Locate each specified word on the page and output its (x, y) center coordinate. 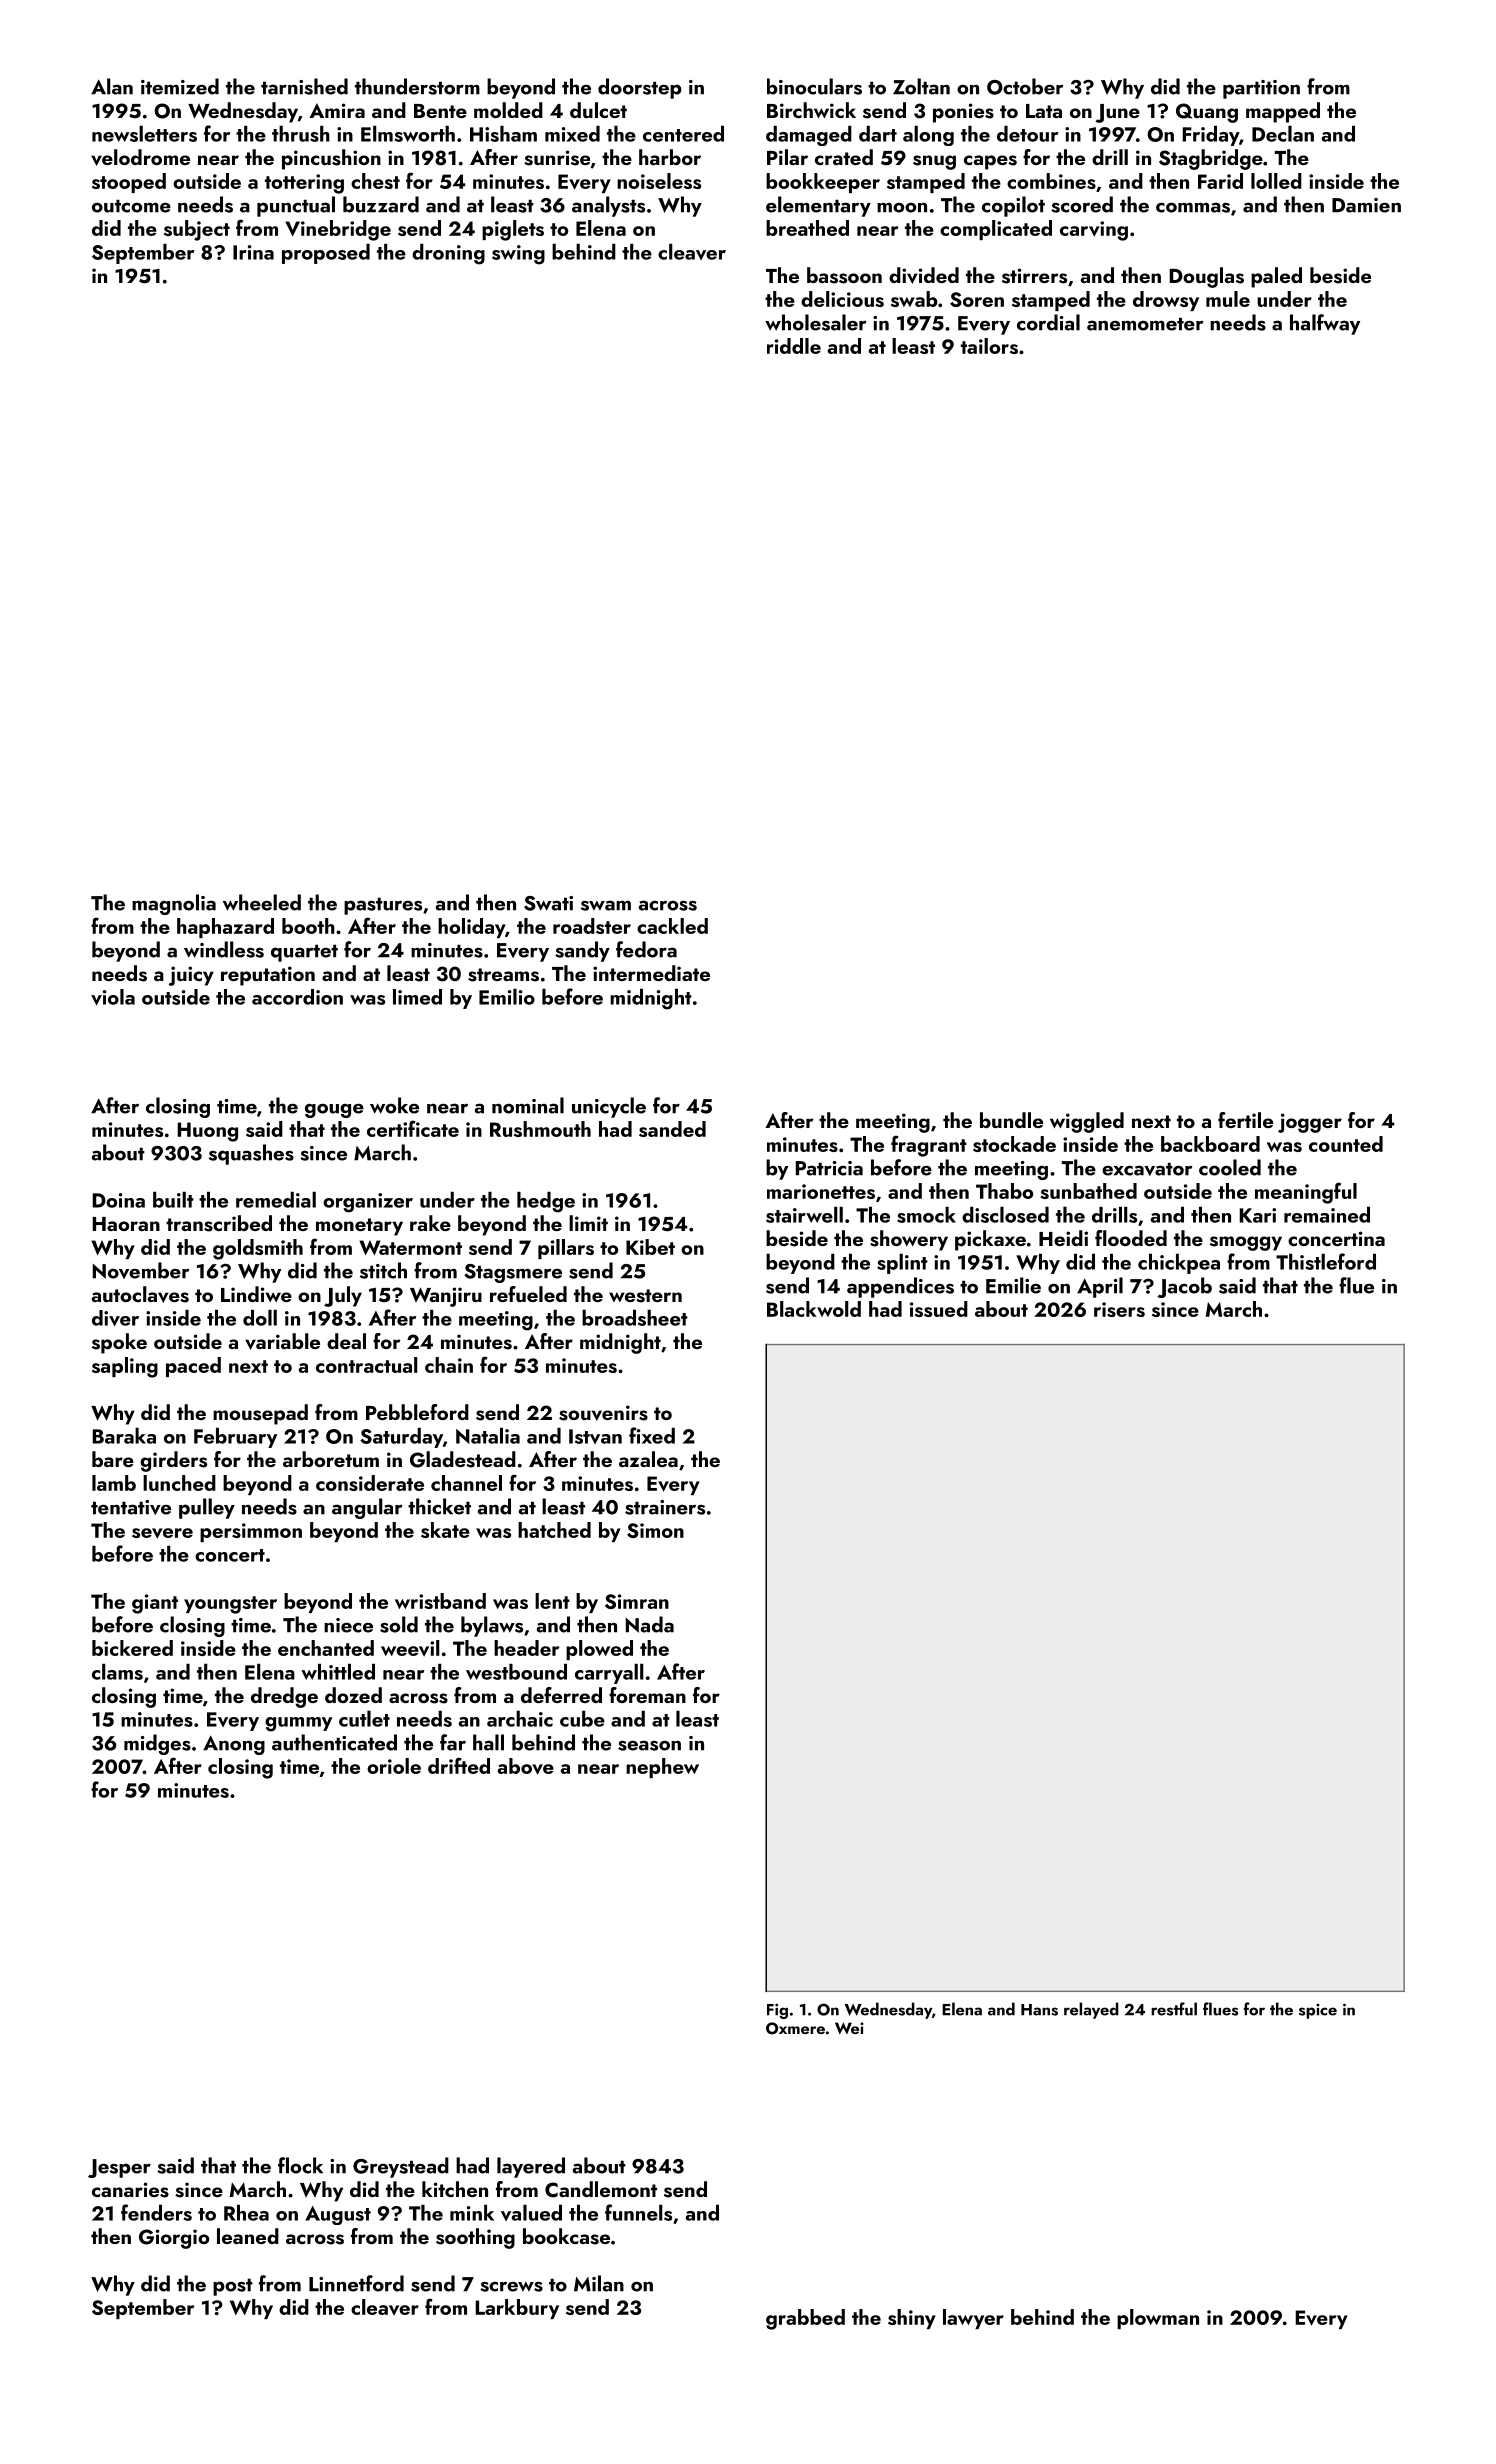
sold (399, 1624)
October (1025, 86)
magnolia (174, 904)
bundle (1011, 1120)
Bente (440, 111)
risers (1119, 1309)
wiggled (1087, 1122)
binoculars (814, 86)
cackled (672, 926)
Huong (207, 1132)
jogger (1310, 1123)
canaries (130, 2190)
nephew (662, 1768)
